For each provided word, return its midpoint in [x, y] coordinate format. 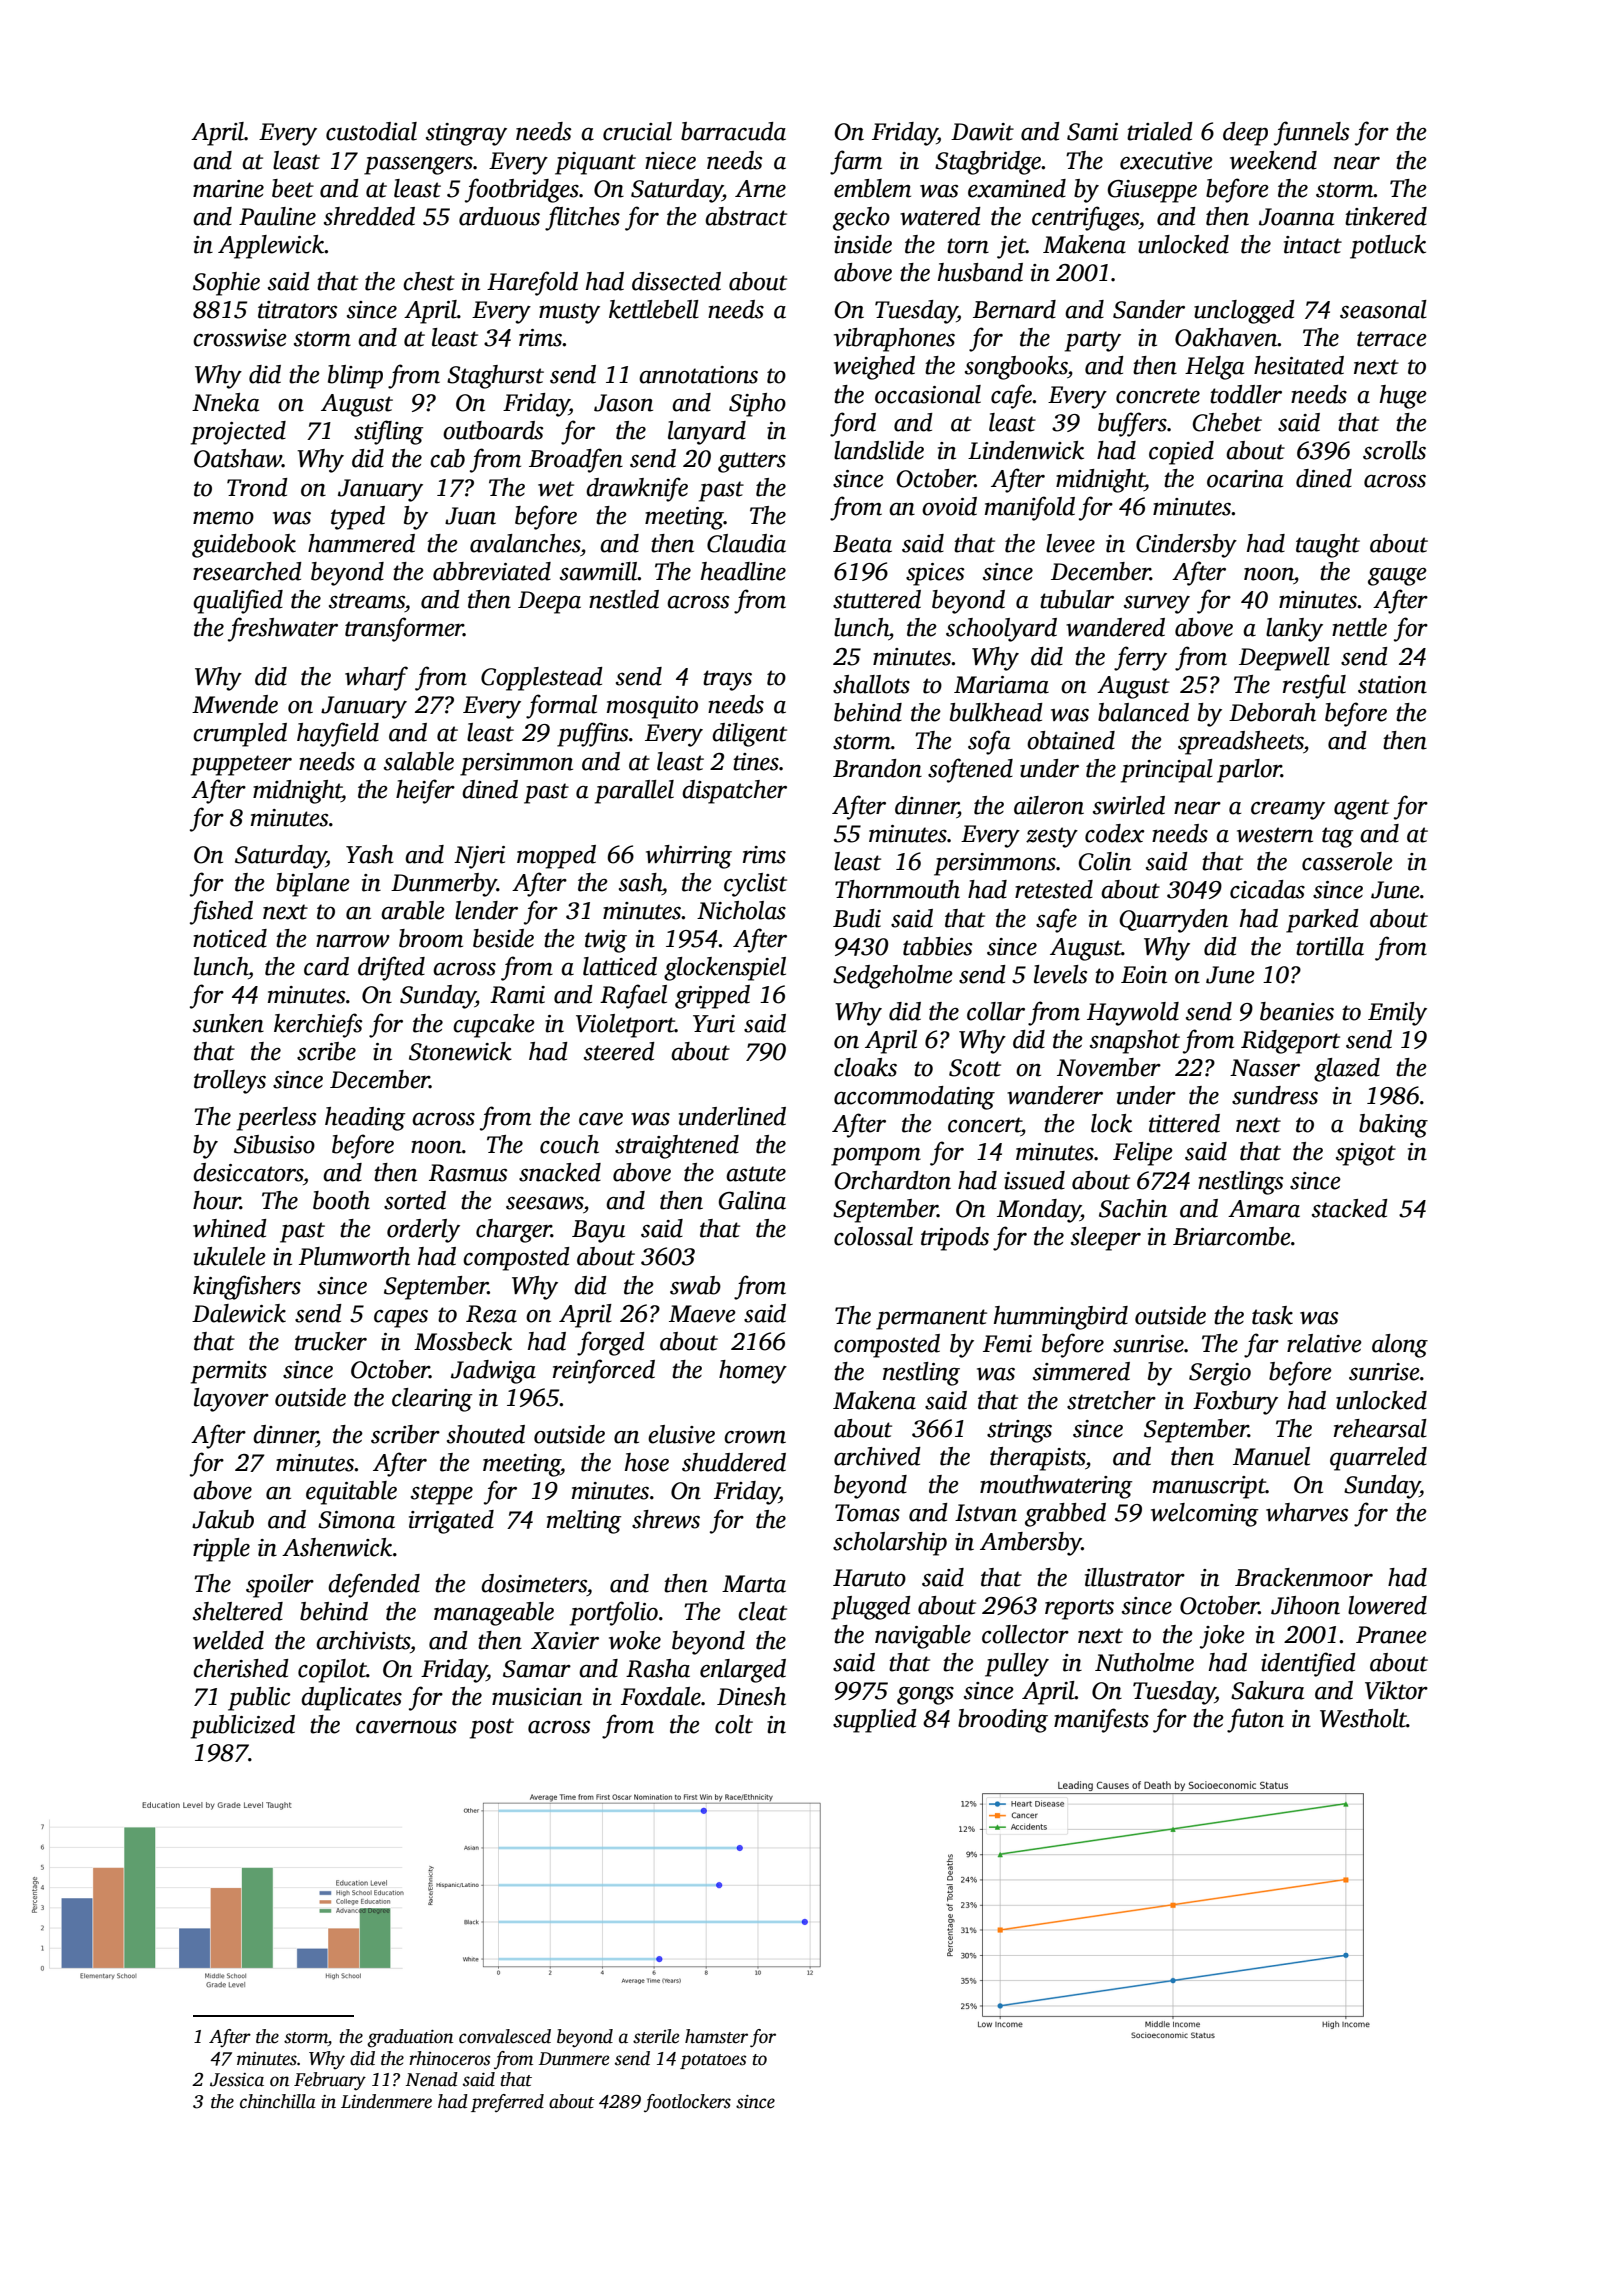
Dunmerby [444, 885]
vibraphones [894, 340]
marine [228, 189]
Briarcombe [1232, 1236]
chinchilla [278, 2101]
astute [756, 1174]
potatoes [713, 2061]
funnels [1312, 133]
